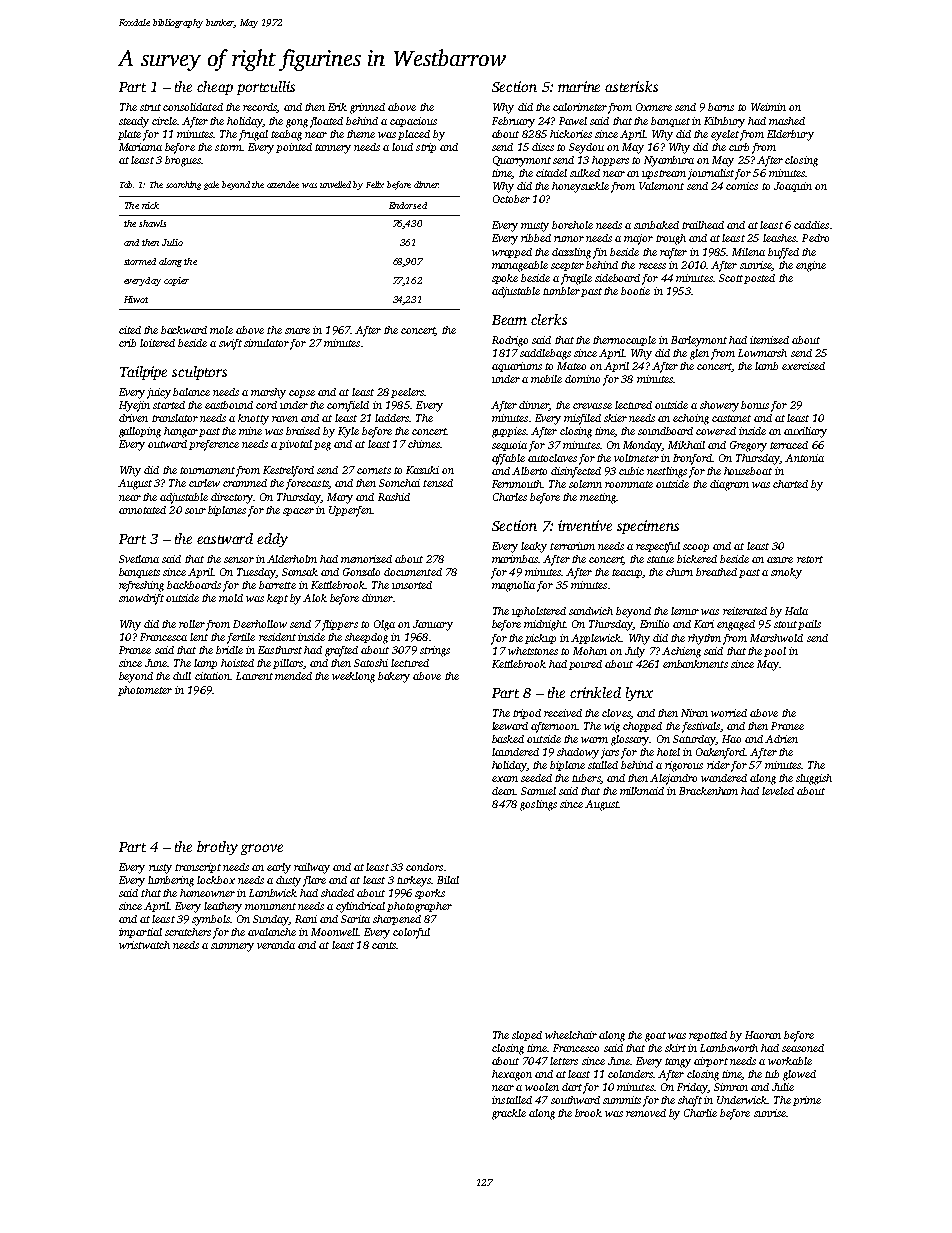  What do you see at coordinates (276, 945) in the document?
I see `veranda` at bounding box center [276, 945].
